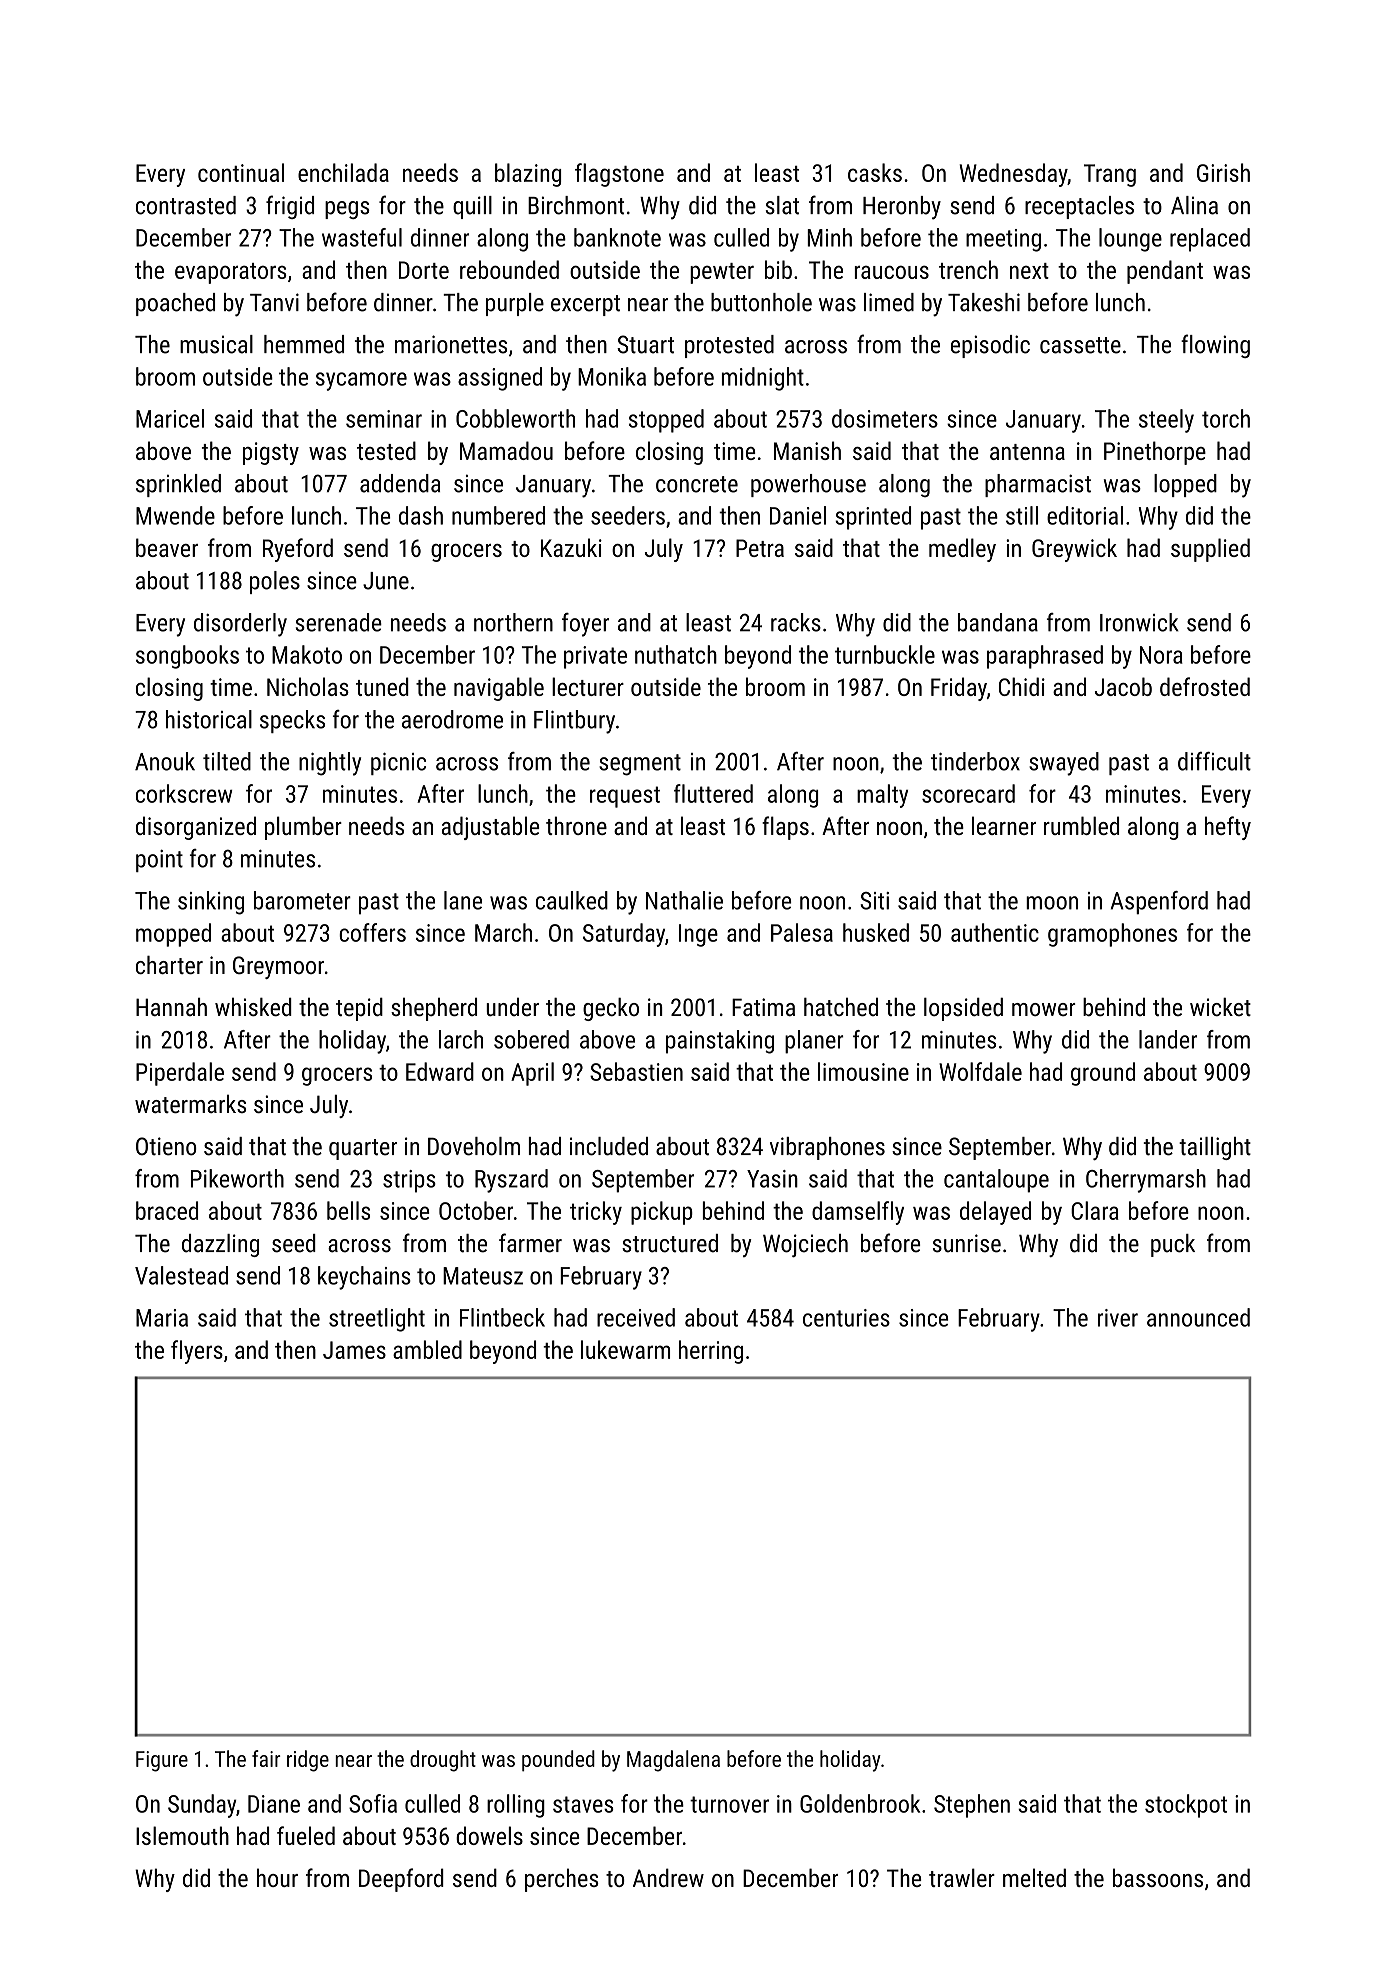 Image resolution: width=1386 pixels, height=1969 pixels. I want to click on mower, so click(1044, 1009).
